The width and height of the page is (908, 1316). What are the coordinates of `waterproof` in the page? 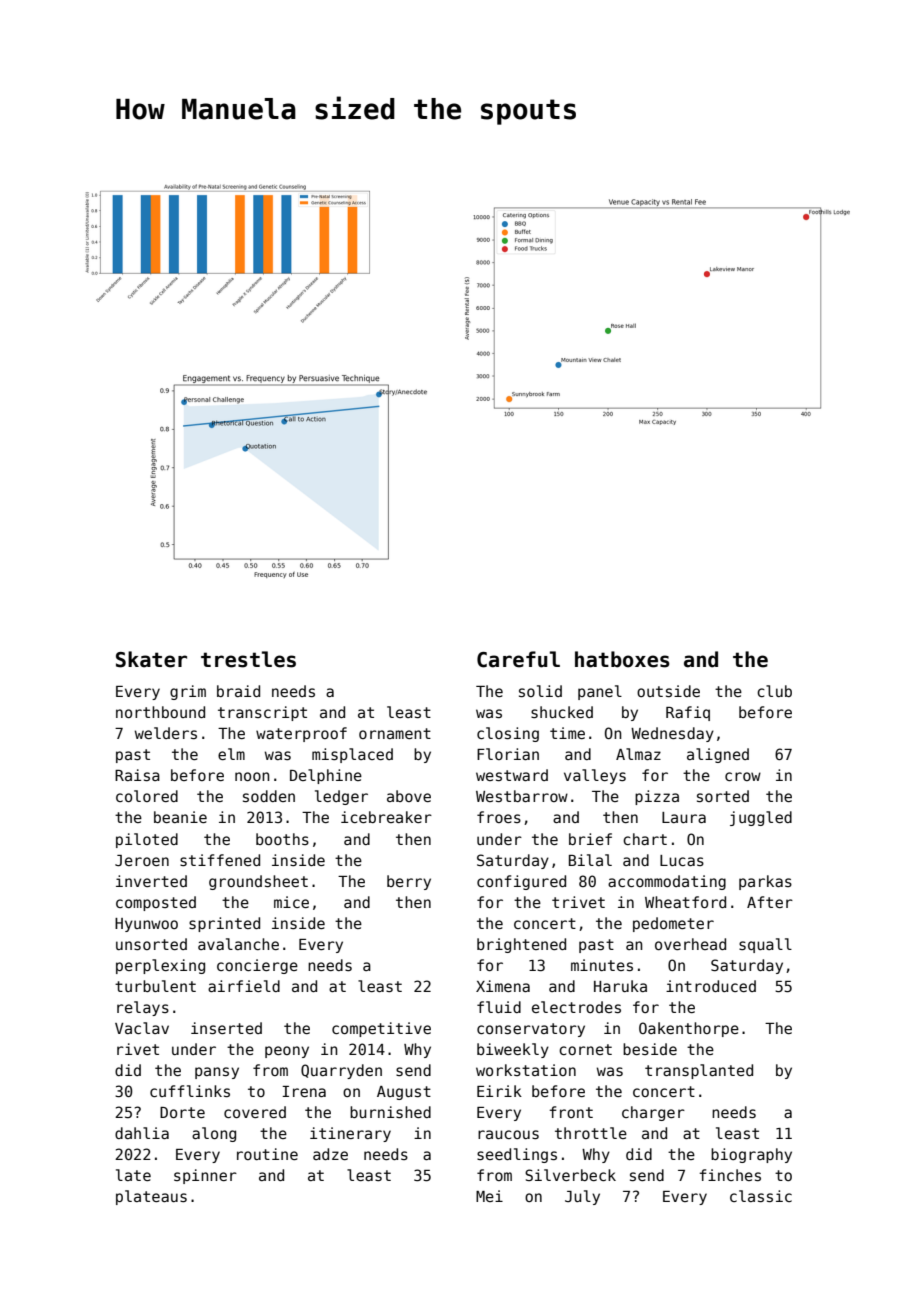 It's located at (301, 734).
